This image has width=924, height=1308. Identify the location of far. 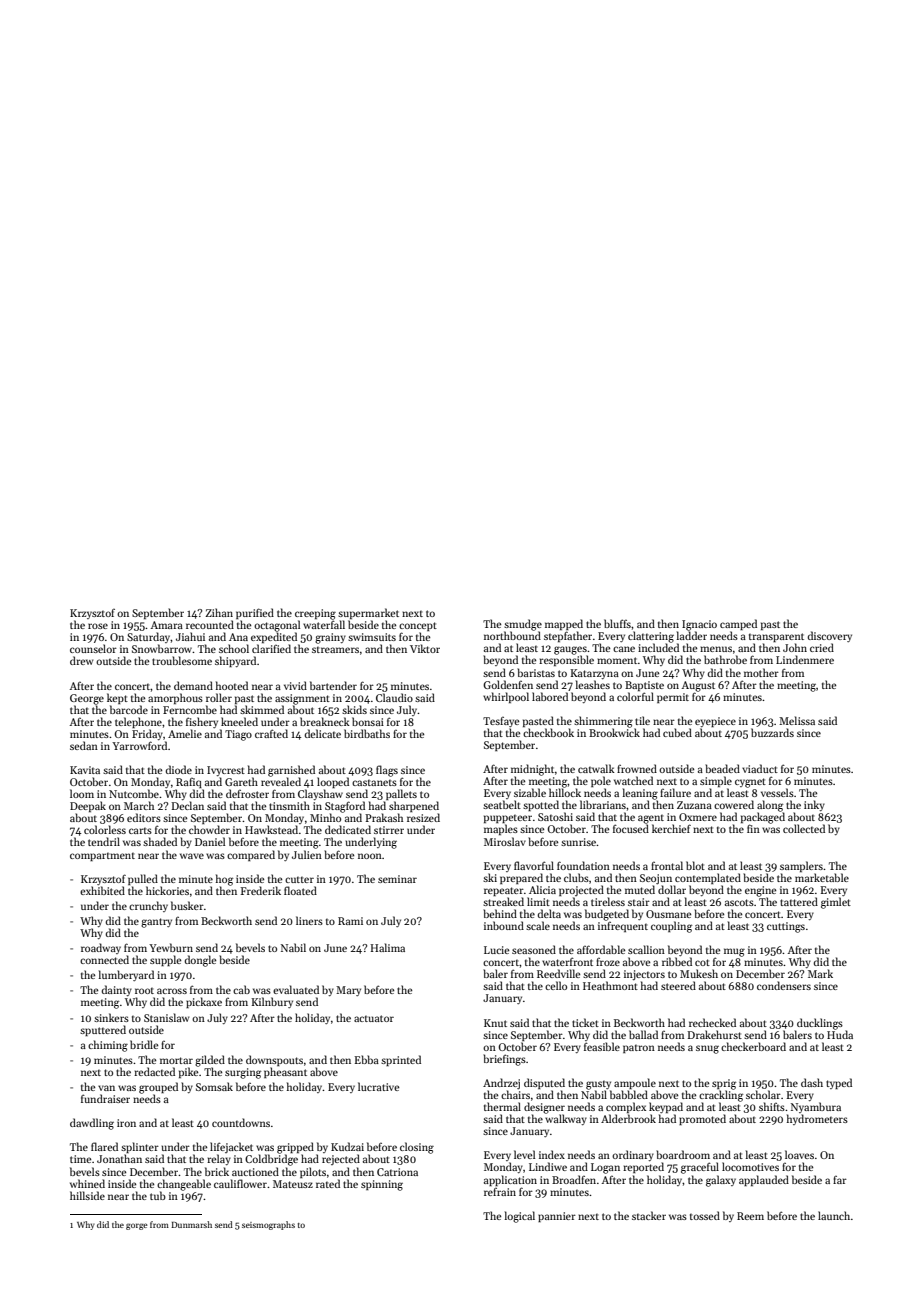
(840, 1180).
